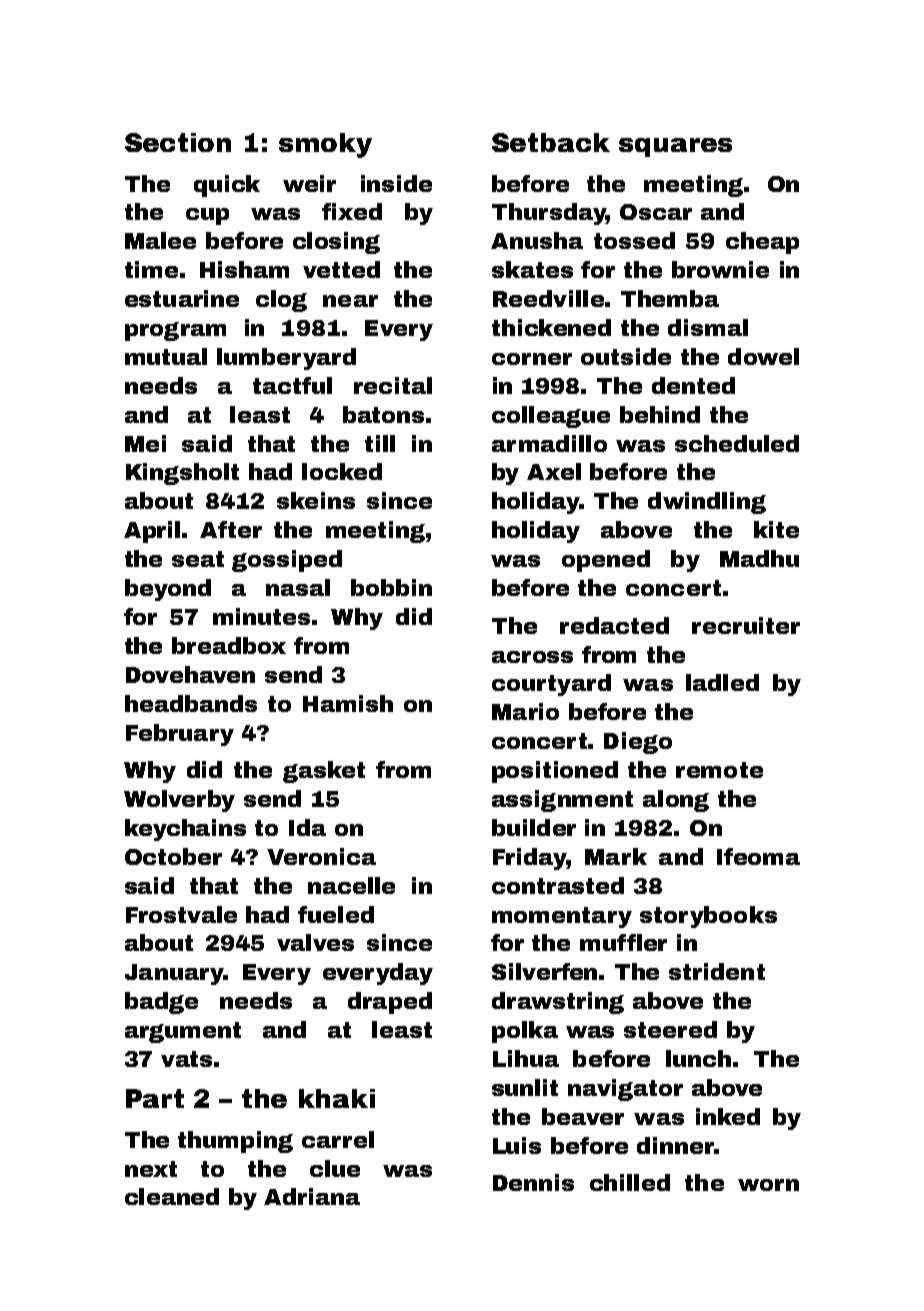 The height and width of the image is (1311, 924). Describe the element at coordinates (324, 772) in the image. I see `gasket` at that location.
